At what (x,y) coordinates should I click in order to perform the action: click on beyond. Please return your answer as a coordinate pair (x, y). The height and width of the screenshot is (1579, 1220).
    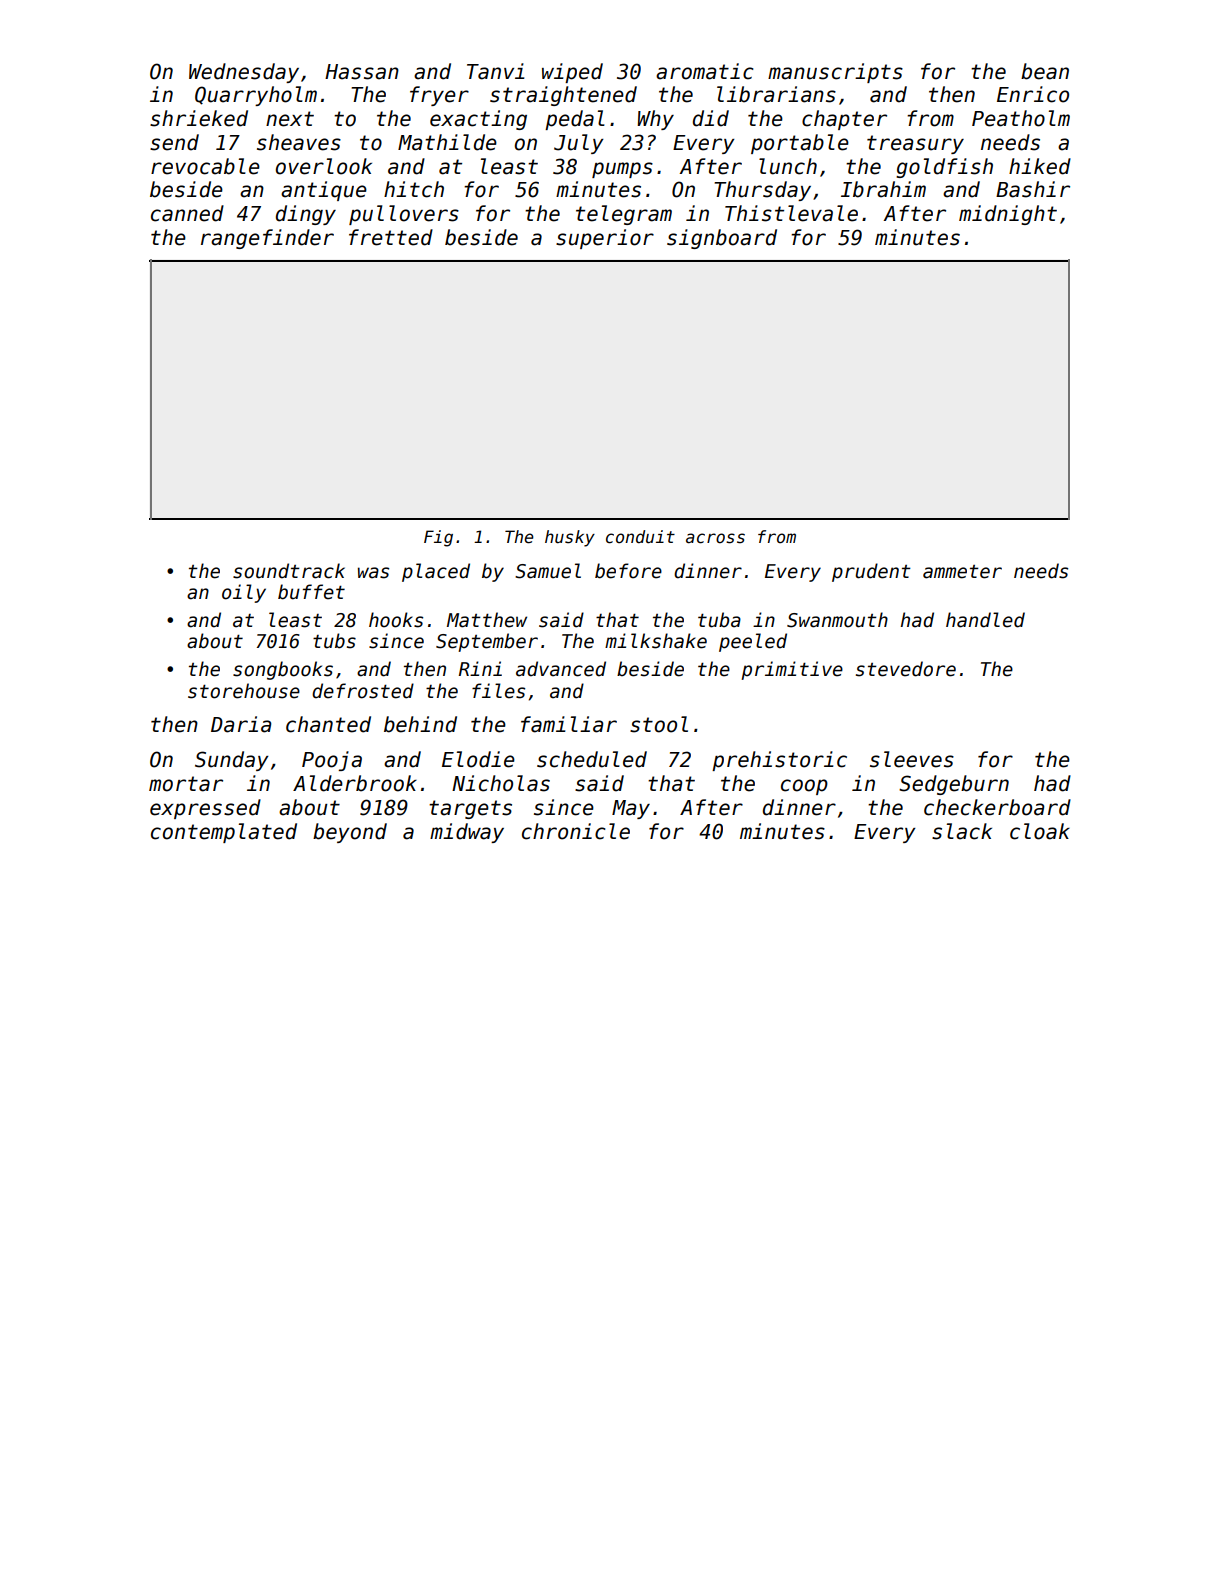
    Looking at the image, I should click on (350, 833).
